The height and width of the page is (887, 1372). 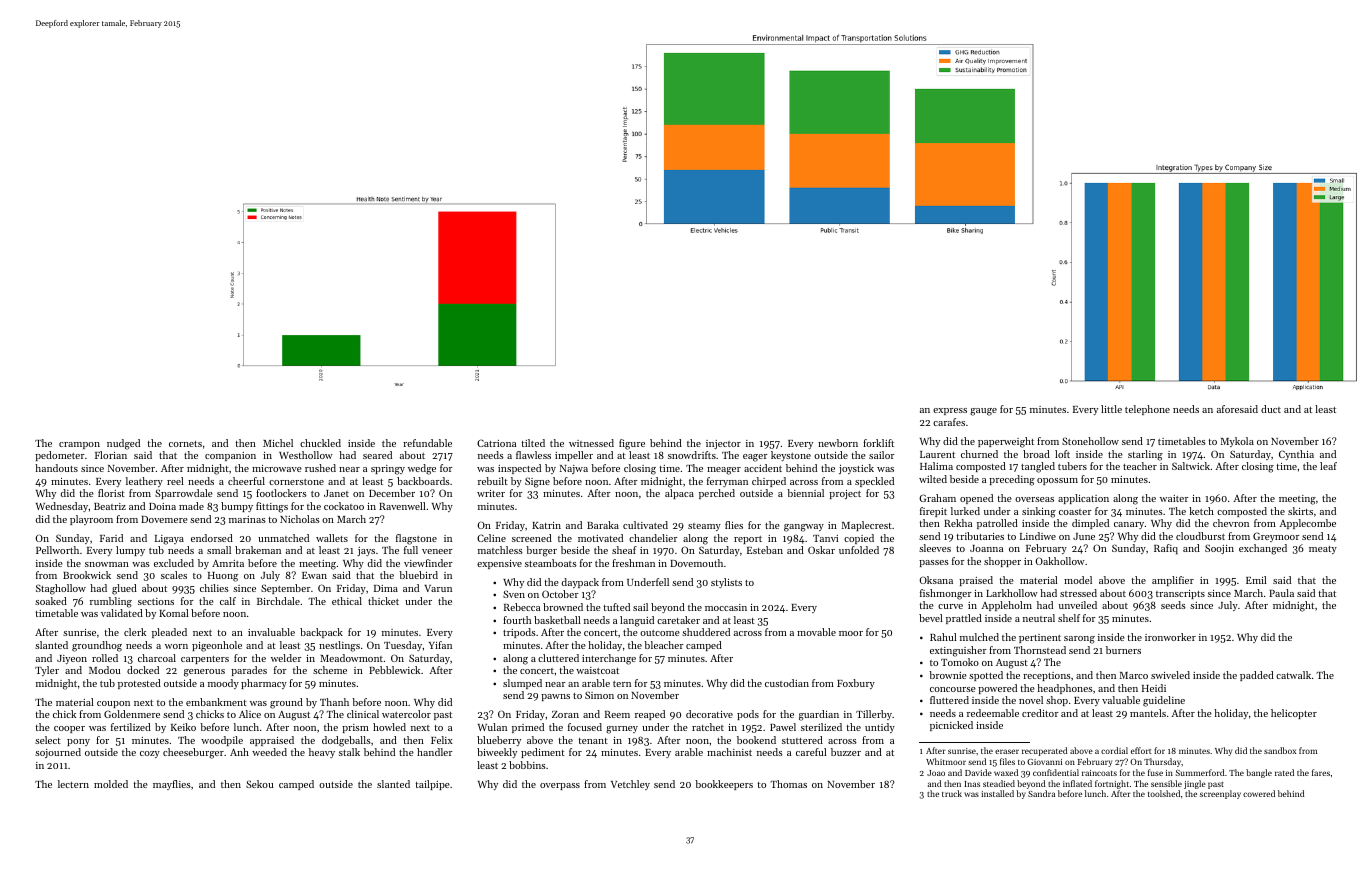 What do you see at coordinates (783, 727) in the page?
I see `Pawel` at bounding box center [783, 727].
